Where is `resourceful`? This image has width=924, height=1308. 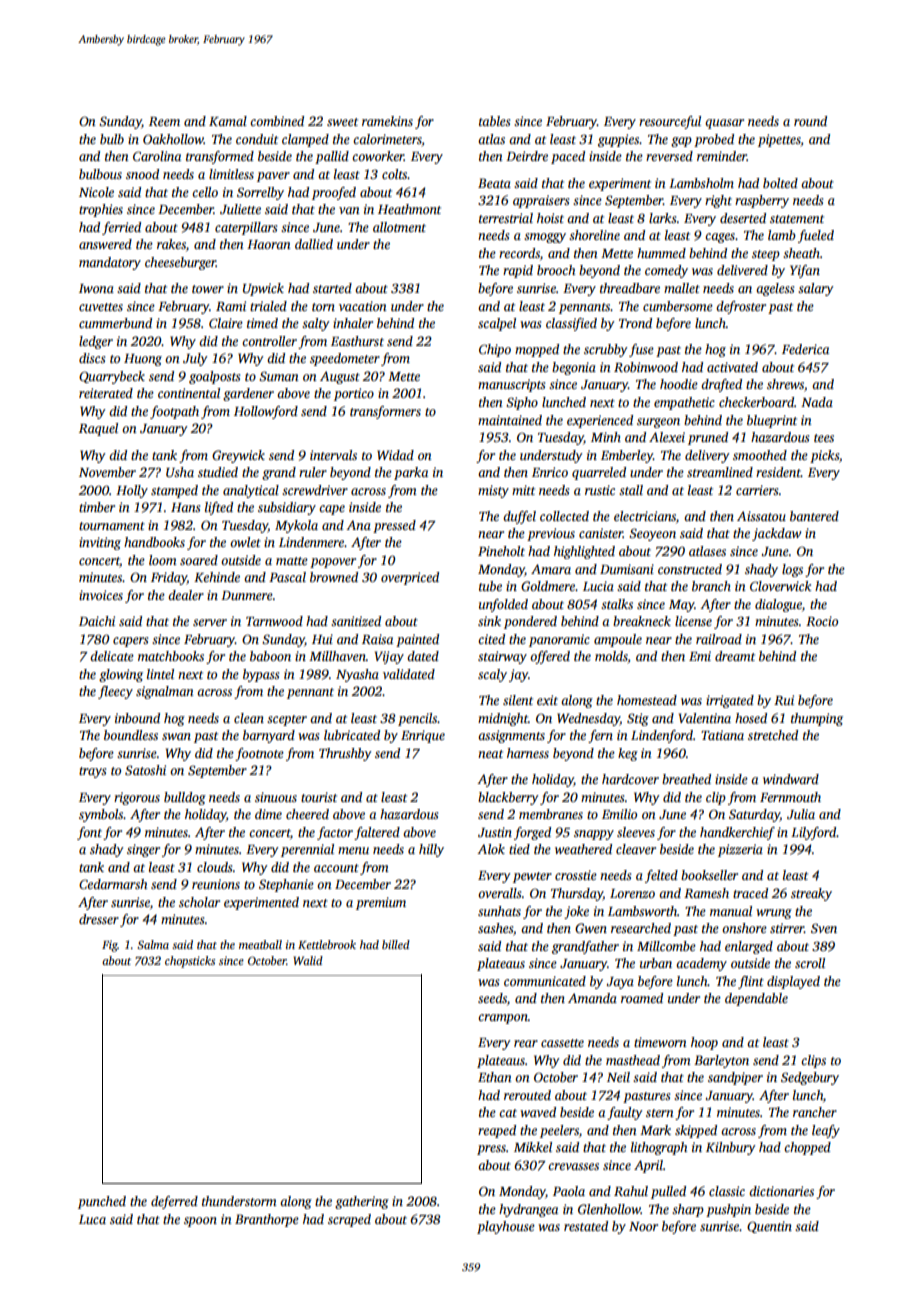 resourceful is located at coordinates (670, 122).
